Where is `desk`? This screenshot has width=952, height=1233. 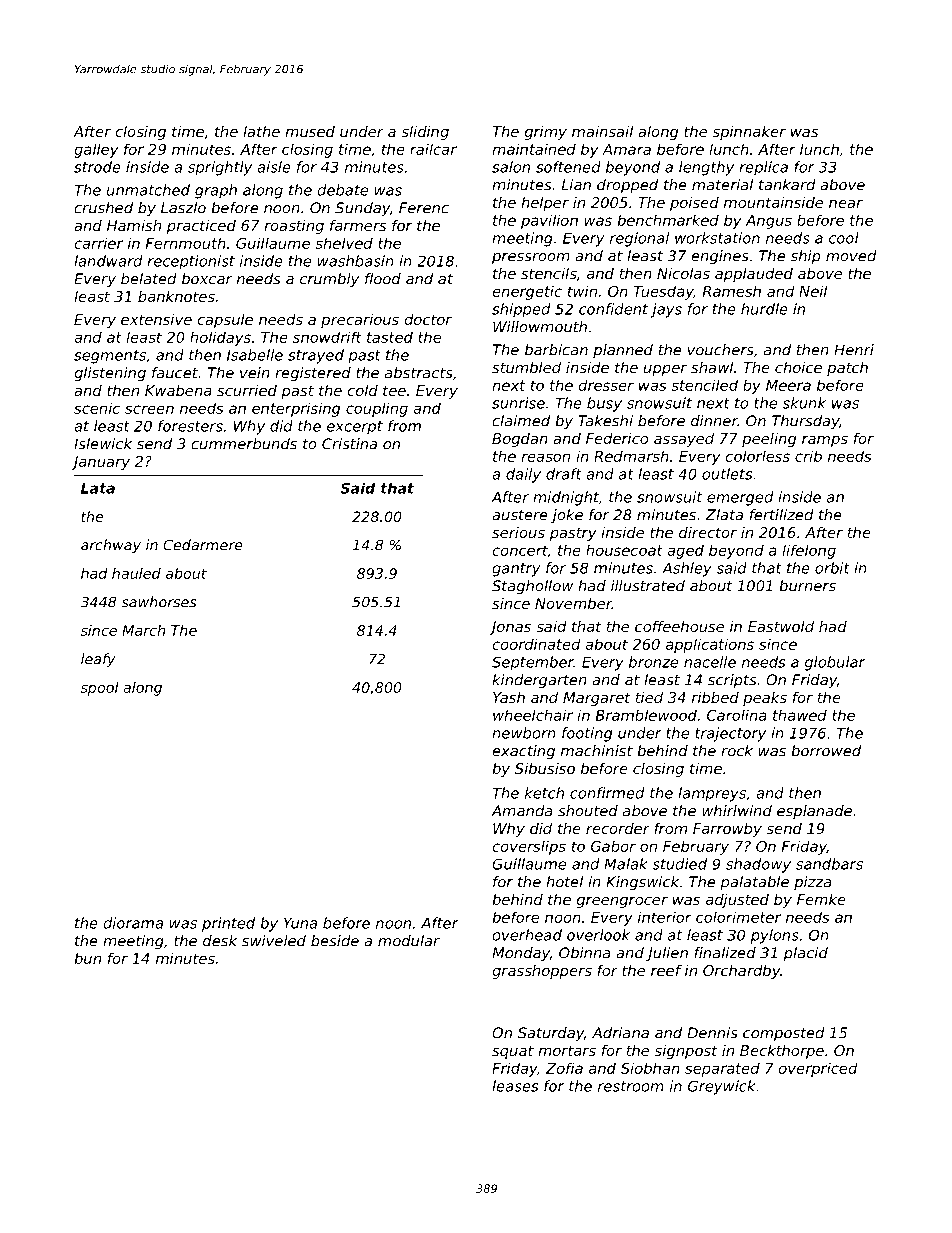 desk is located at coordinates (220, 941).
